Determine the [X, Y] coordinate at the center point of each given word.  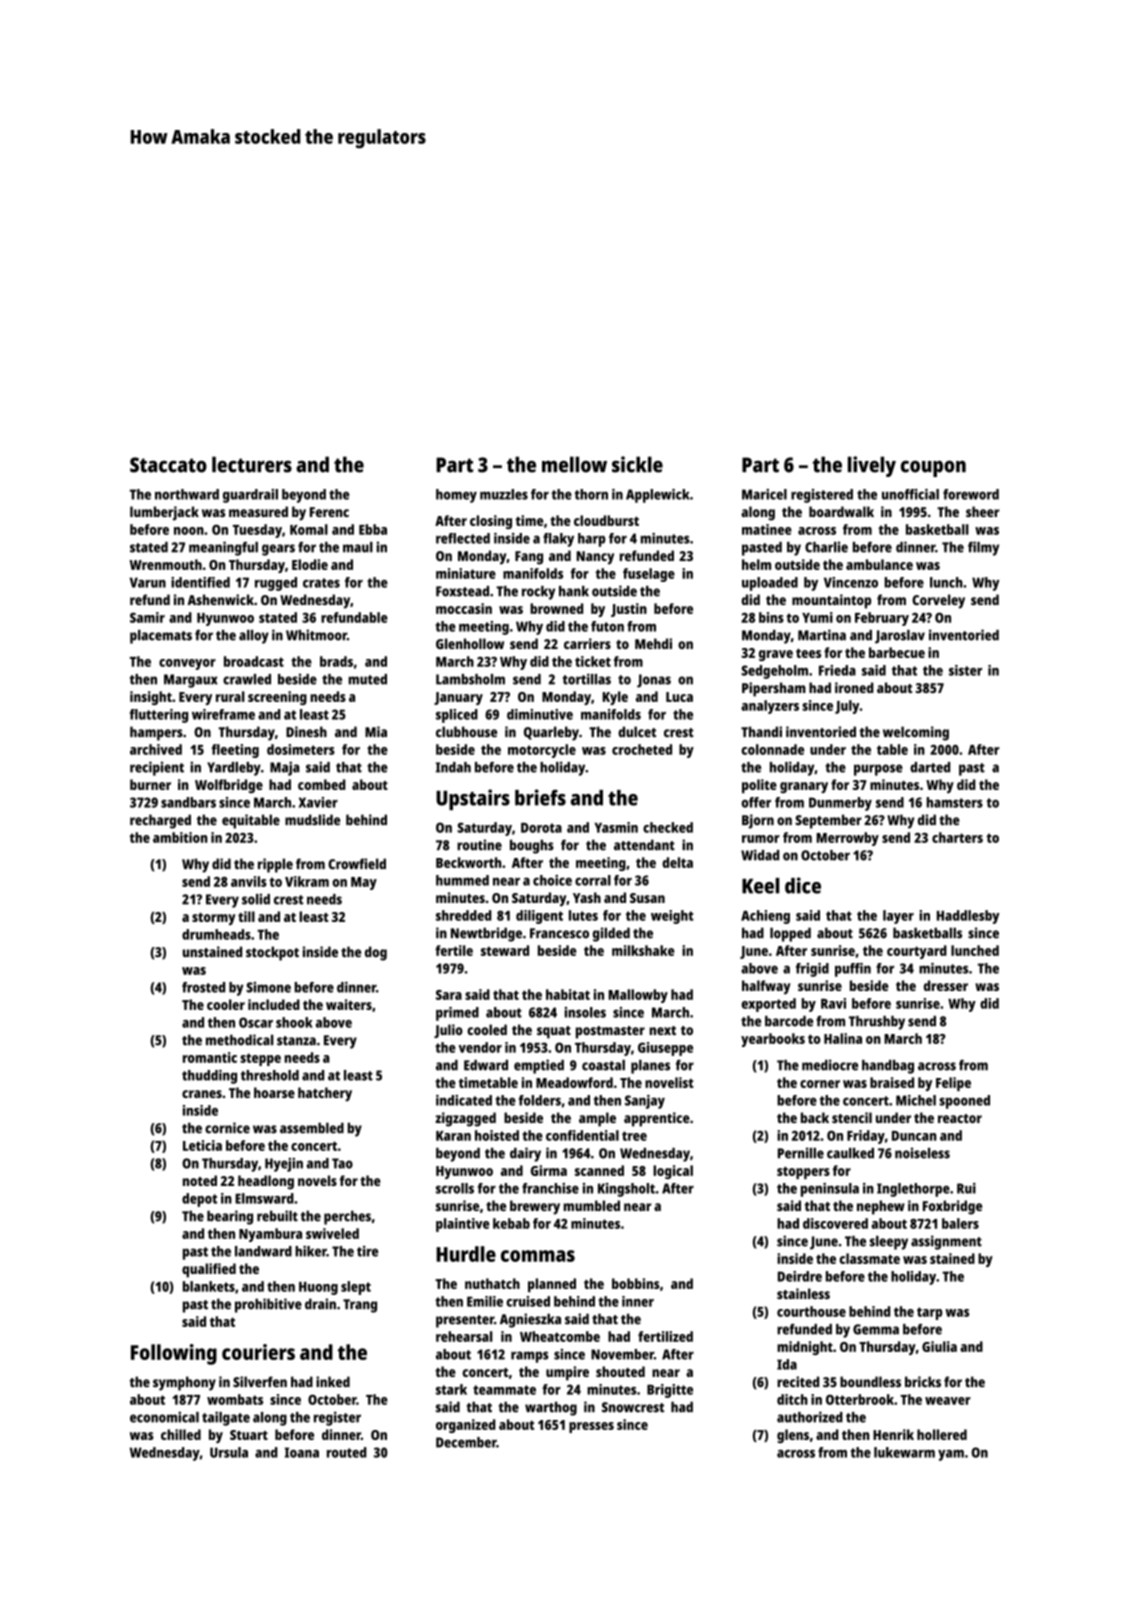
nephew [881, 1207]
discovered [835, 1223]
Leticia [202, 1145]
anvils [249, 881]
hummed [462, 880]
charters [957, 837]
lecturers [252, 464]
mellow [574, 464]
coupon [933, 468]
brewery [535, 1207]
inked [333, 1381]
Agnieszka [530, 1320]
